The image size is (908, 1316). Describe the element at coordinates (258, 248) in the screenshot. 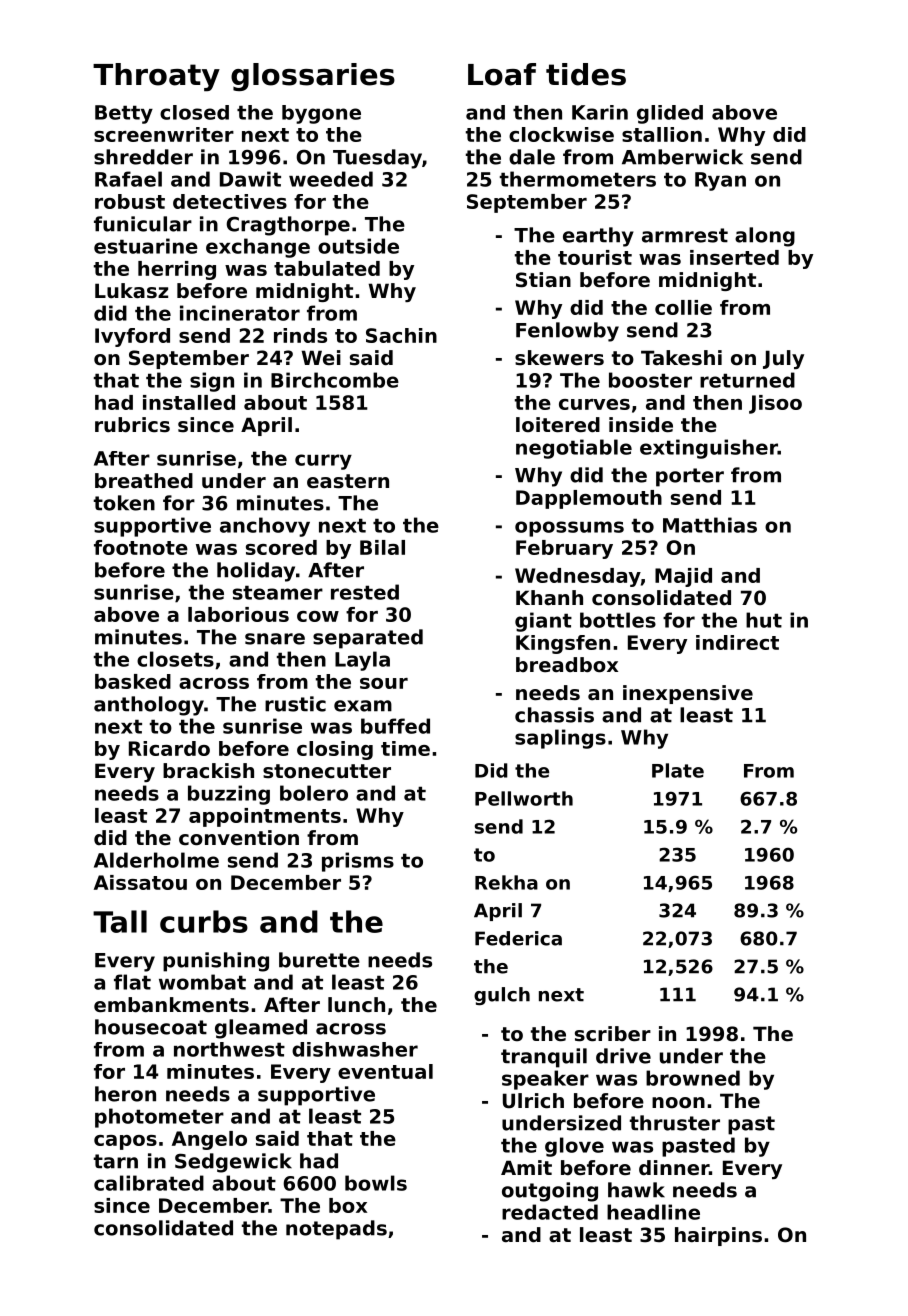

I see `exchange` at that location.
